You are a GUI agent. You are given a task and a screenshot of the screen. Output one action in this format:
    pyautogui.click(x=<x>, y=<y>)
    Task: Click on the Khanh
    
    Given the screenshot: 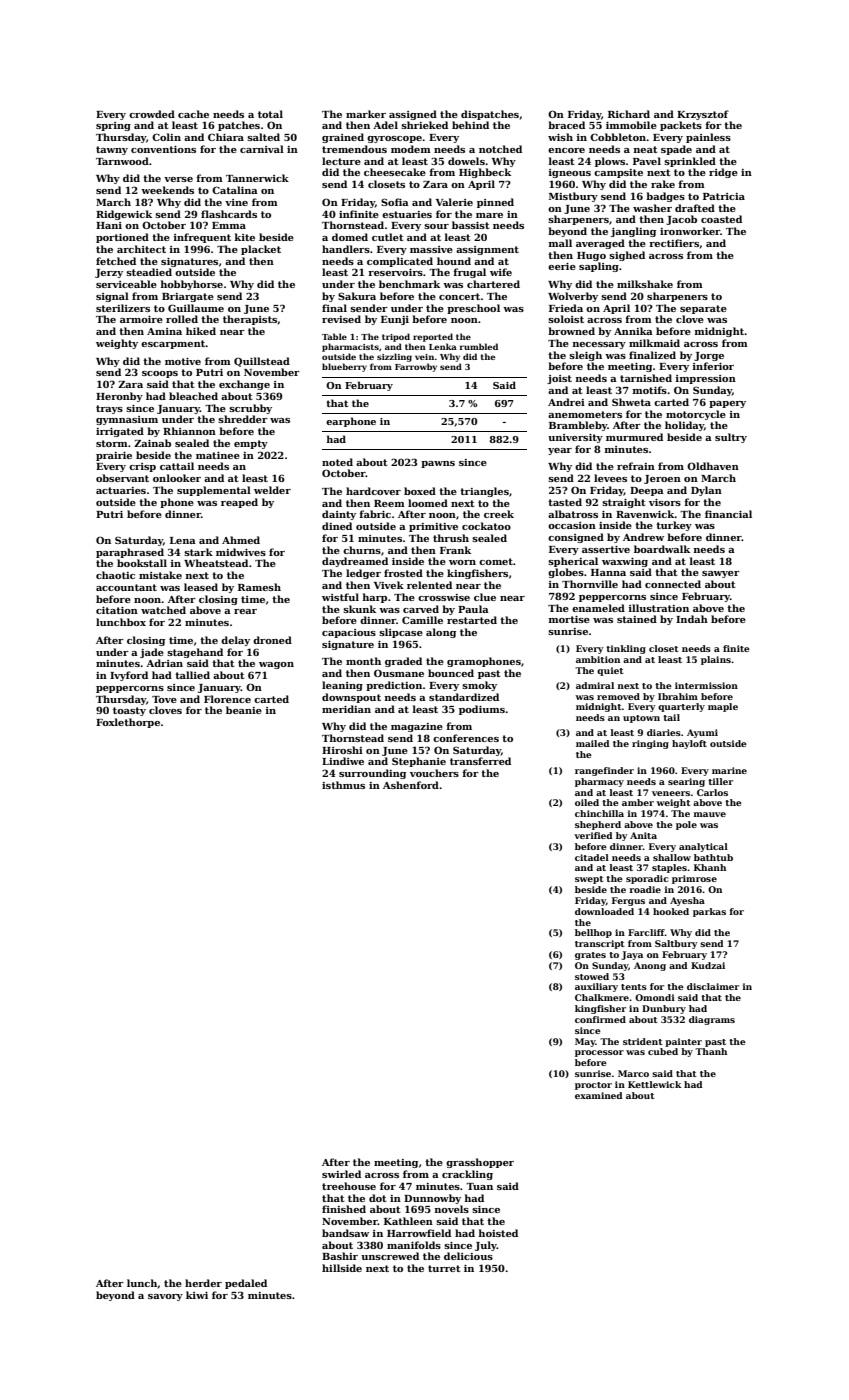 What is the action you would take?
    pyautogui.click(x=710, y=867)
